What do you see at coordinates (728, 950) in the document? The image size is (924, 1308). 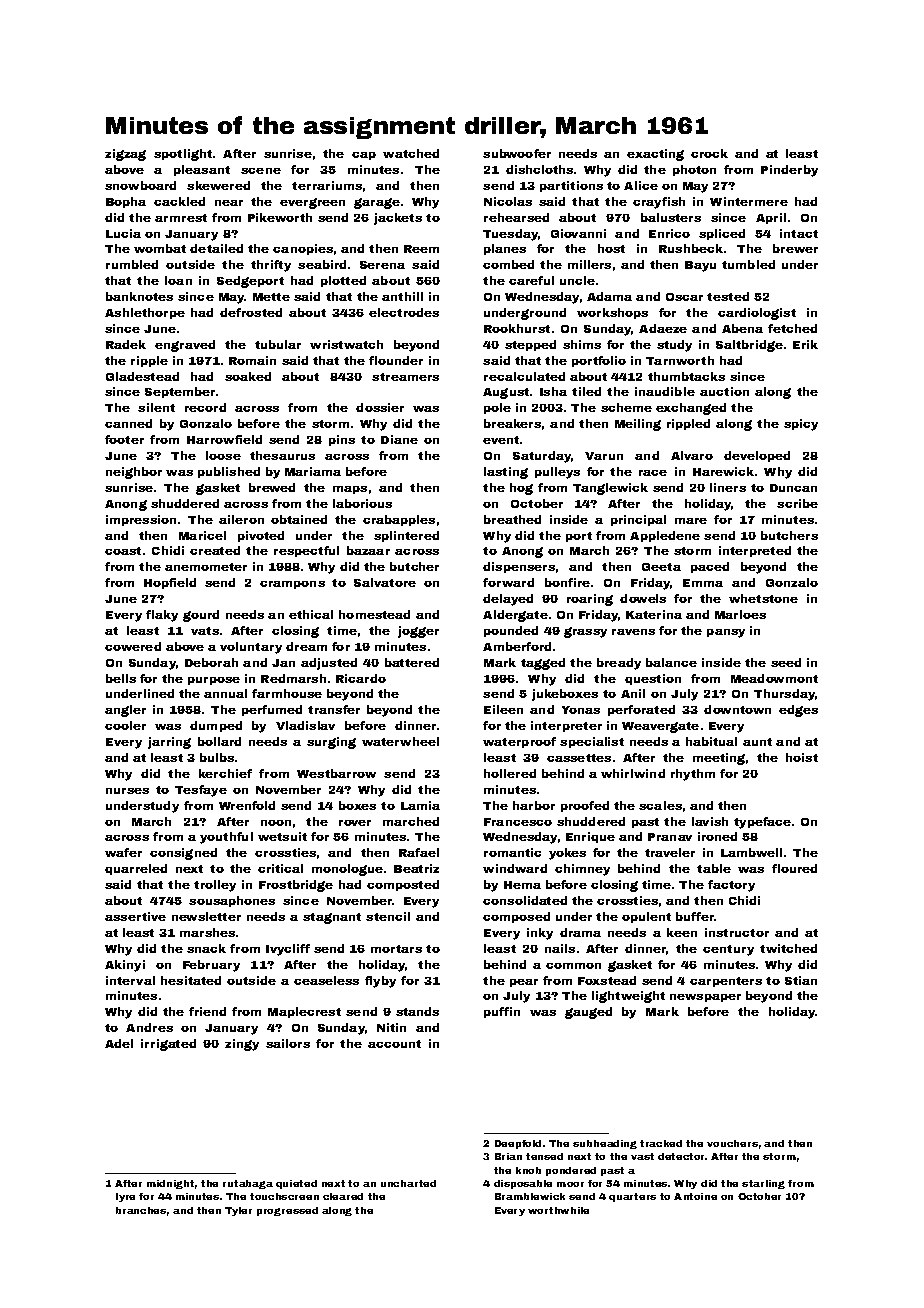 I see `century` at bounding box center [728, 950].
